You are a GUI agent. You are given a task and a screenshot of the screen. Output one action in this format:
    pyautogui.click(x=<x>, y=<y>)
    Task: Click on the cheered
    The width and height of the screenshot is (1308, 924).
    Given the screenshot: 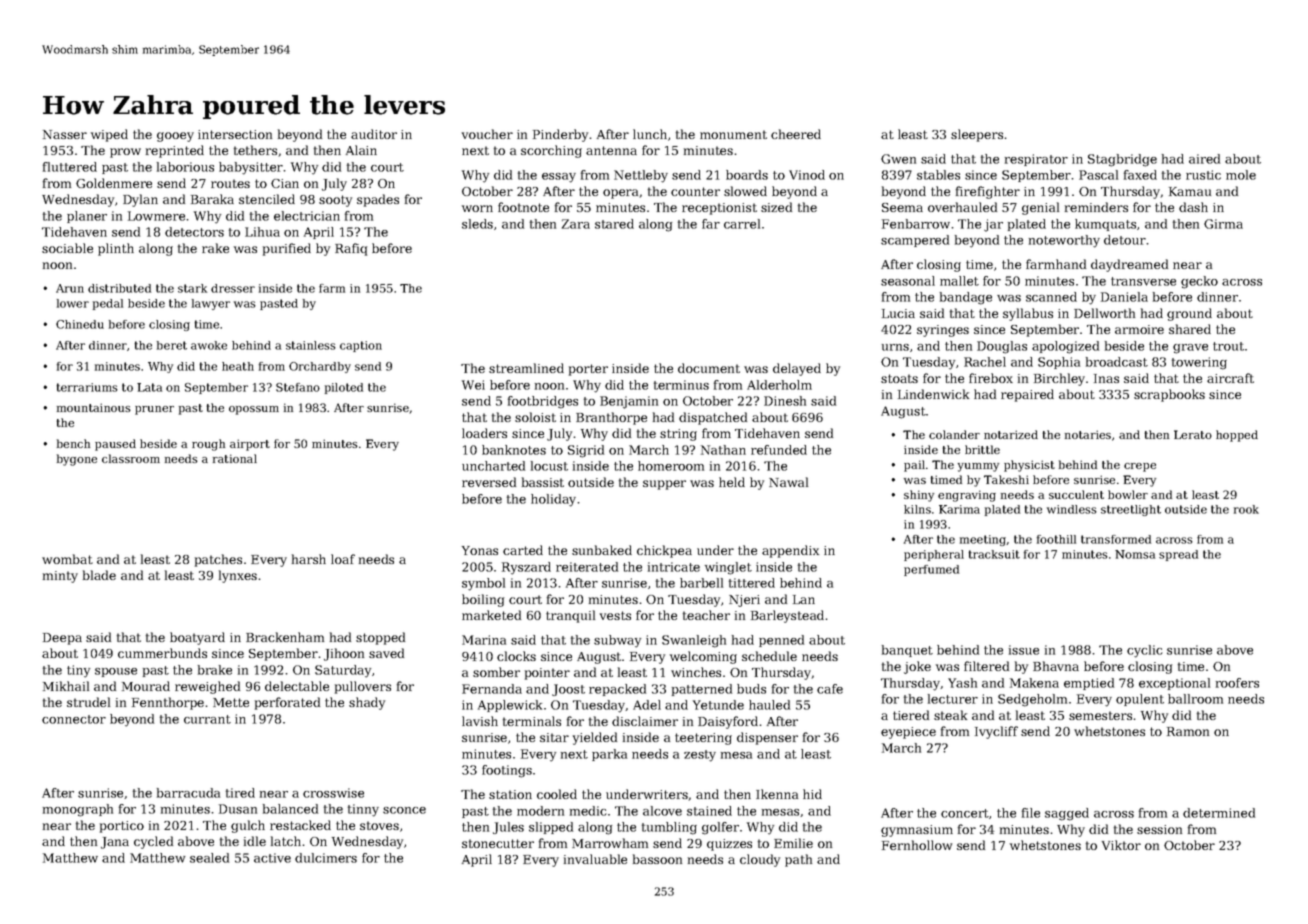 What is the action you would take?
    pyautogui.click(x=796, y=134)
